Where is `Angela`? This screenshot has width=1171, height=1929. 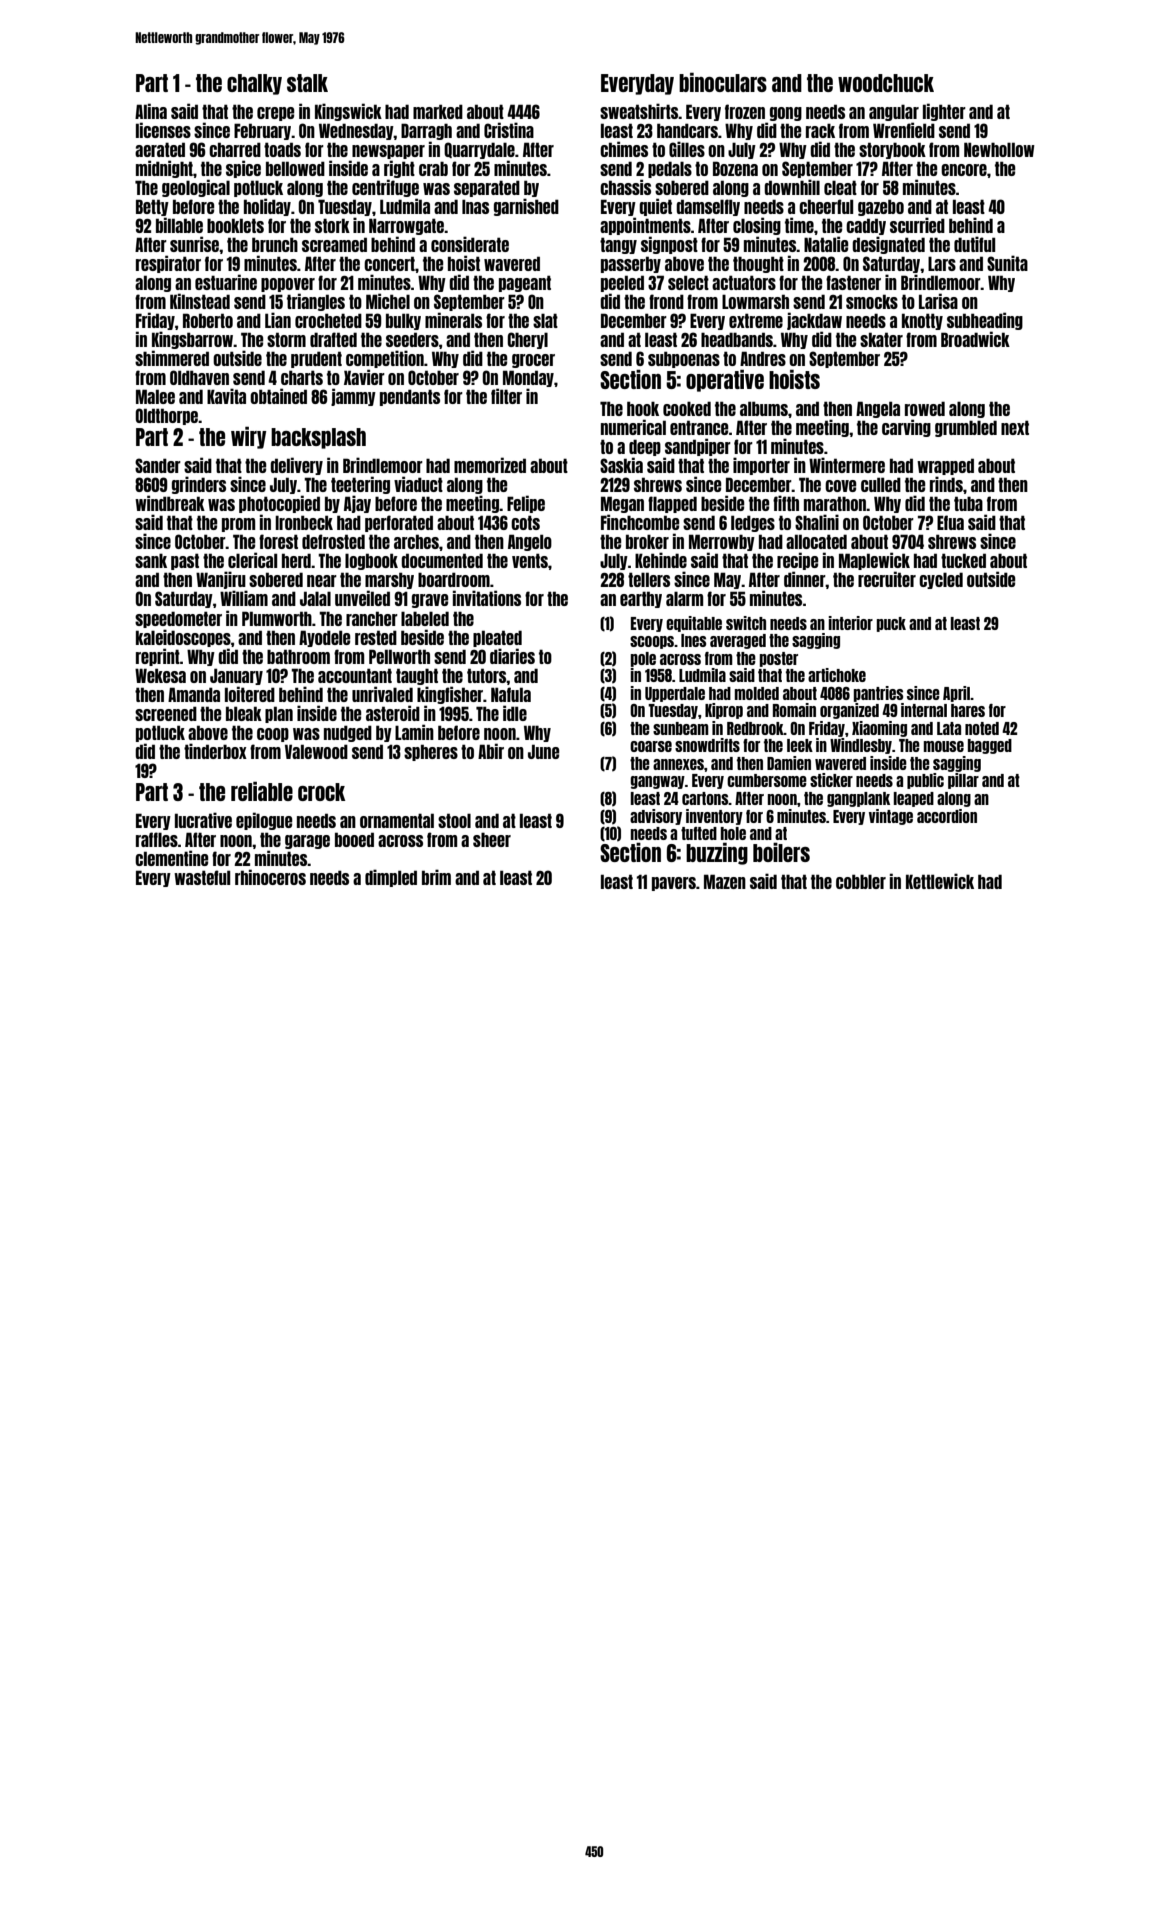
Angela is located at coordinates (878, 409).
